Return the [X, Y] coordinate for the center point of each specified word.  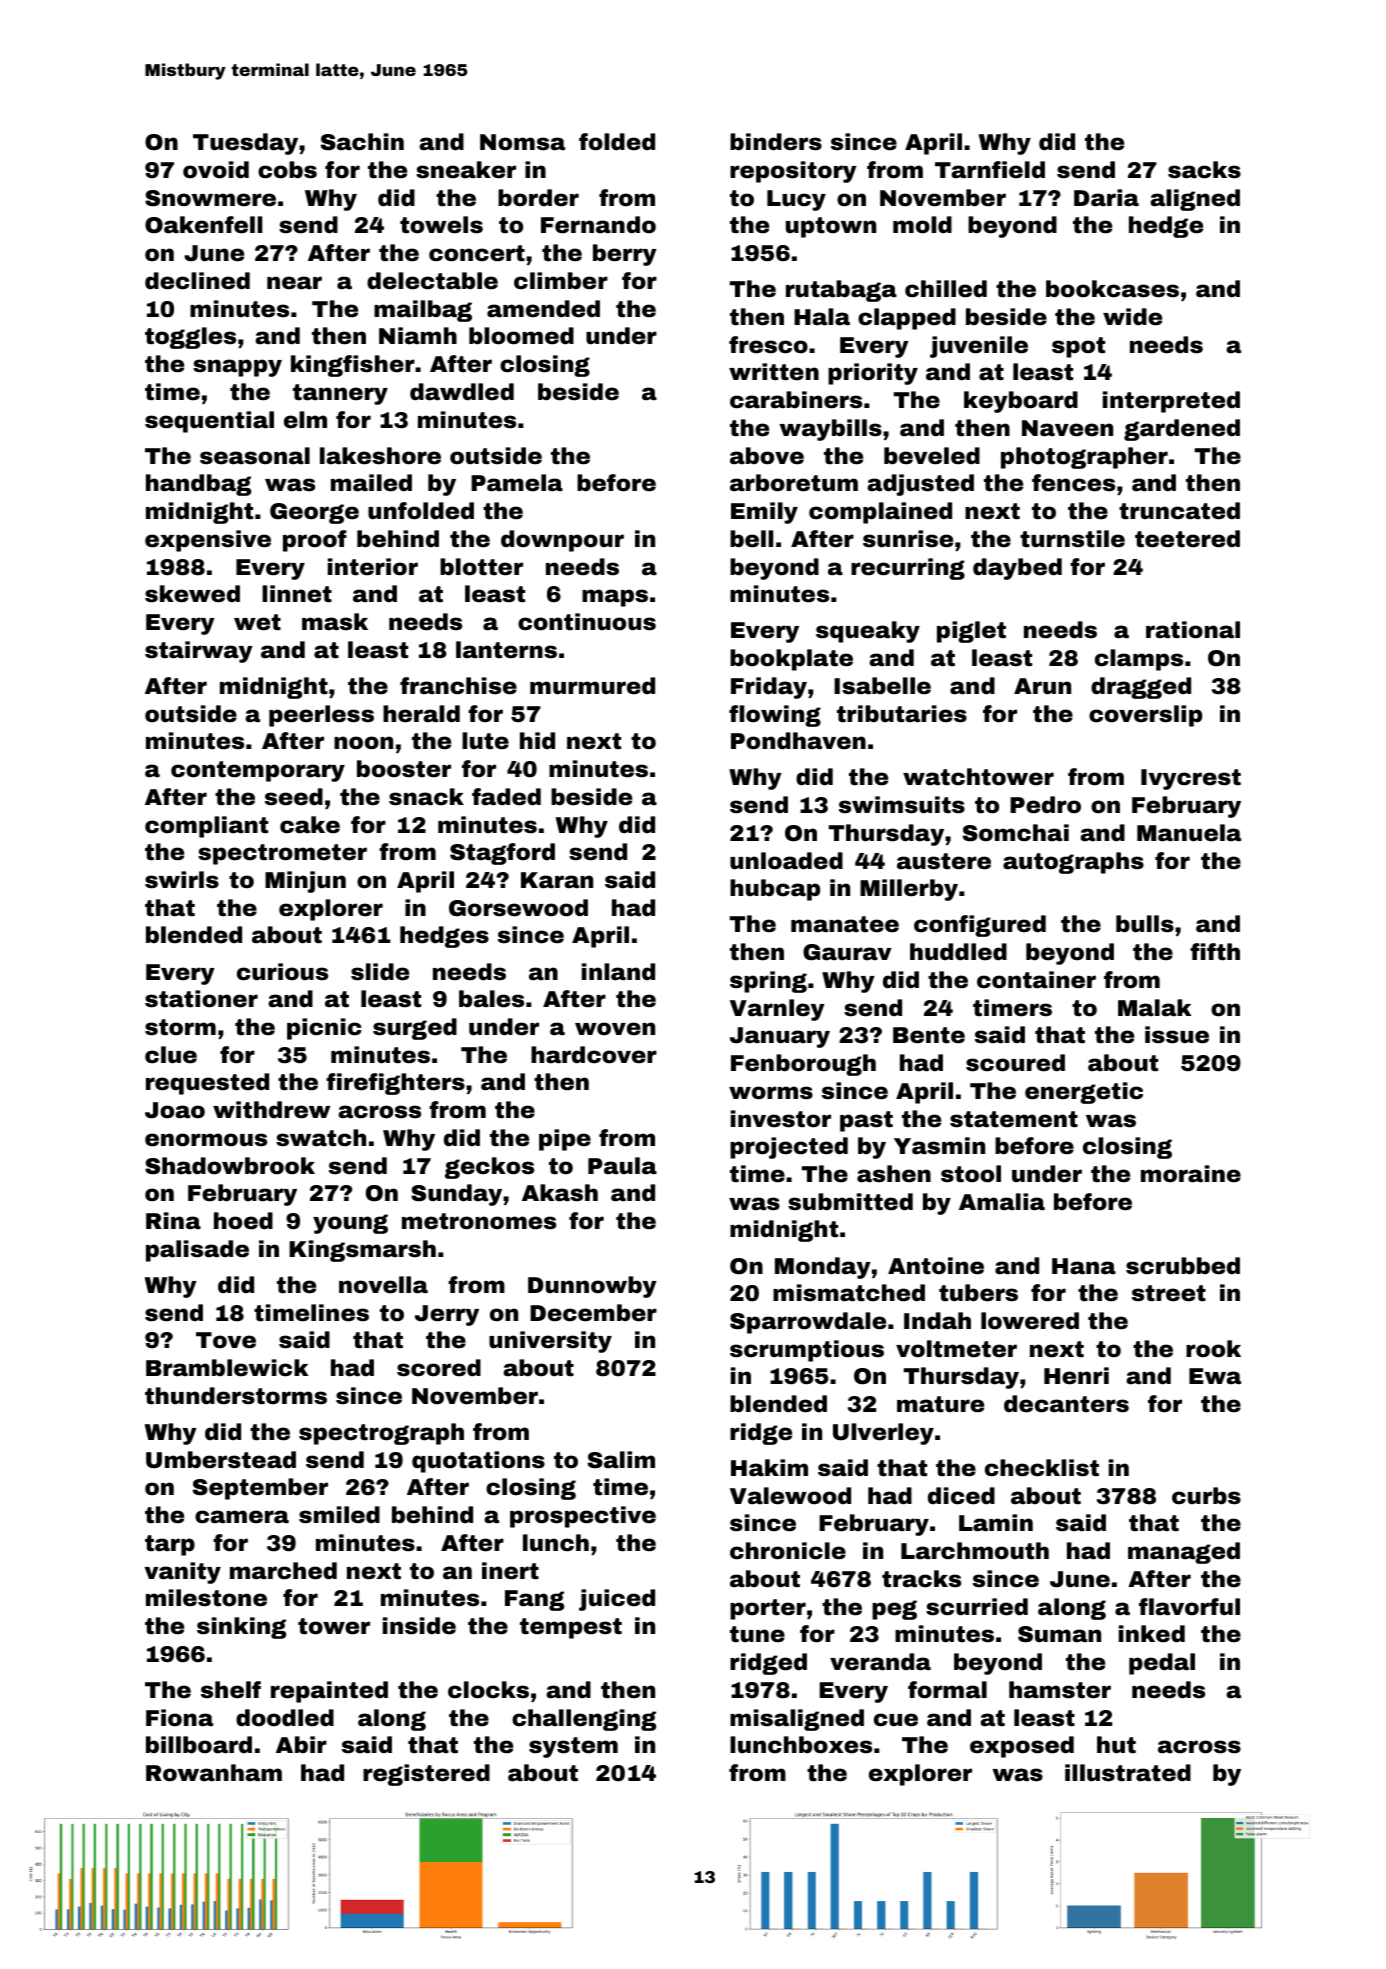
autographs [1073, 863]
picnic [324, 1029]
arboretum [794, 483]
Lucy [796, 200]
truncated [1179, 511]
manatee [845, 924]
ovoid [216, 170]
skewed [192, 594]
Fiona [179, 1718]
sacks [1204, 170]
